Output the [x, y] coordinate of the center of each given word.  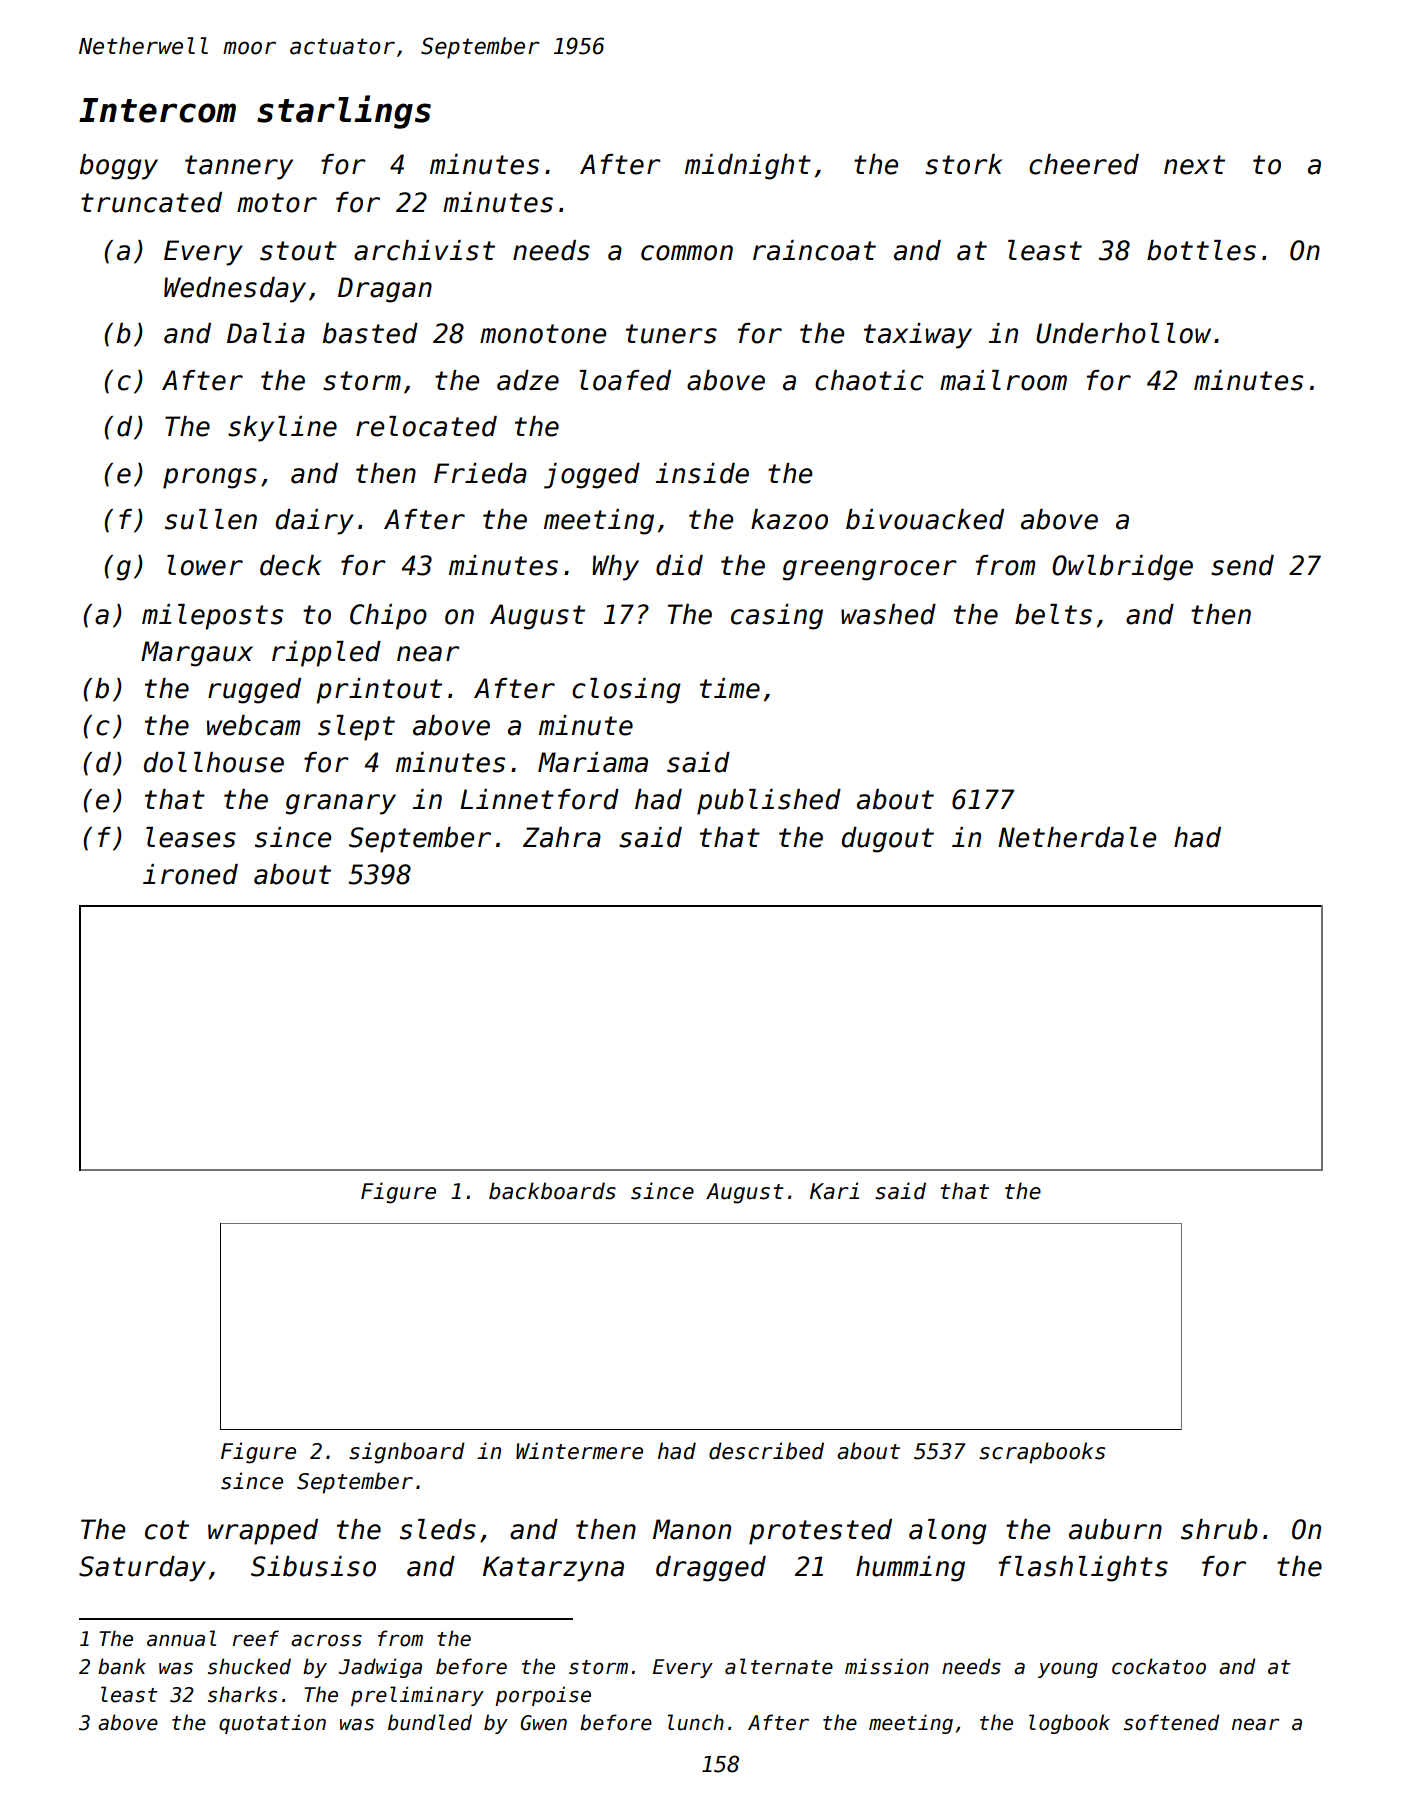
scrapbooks [1042, 1453]
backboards [552, 1191]
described [766, 1451]
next [1194, 165]
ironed [190, 874]
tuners [671, 334]
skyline [282, 429]
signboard [407, 1453]
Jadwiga [380, 1668]
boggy [119, 167]
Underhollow [1123, 333]
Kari [834, 1191]
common [687, 253]
